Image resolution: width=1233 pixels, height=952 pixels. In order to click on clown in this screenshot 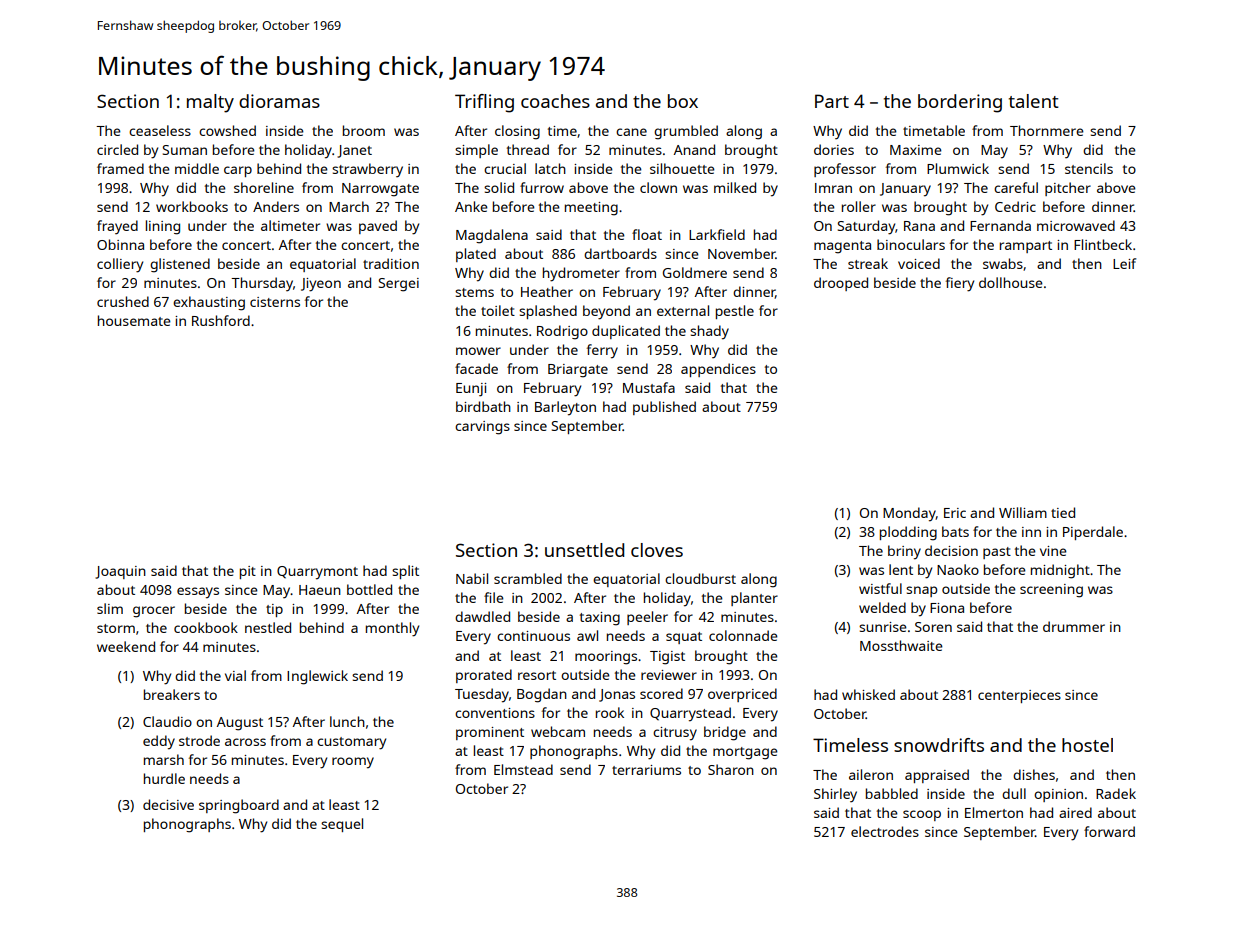, I will do `click(658, 187)`.
